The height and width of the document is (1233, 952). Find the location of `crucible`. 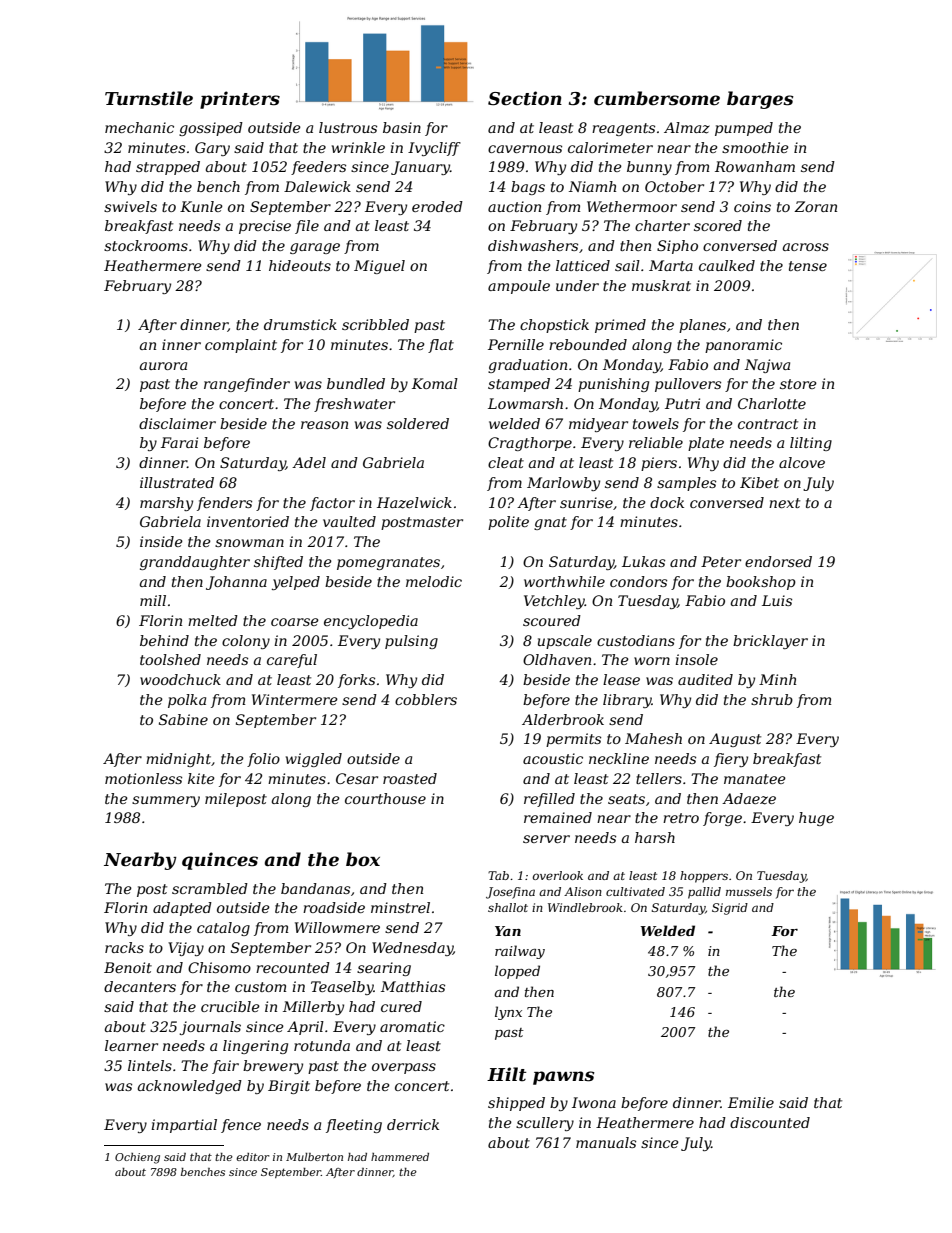

crucible is located at coordinates (230, 1006).
